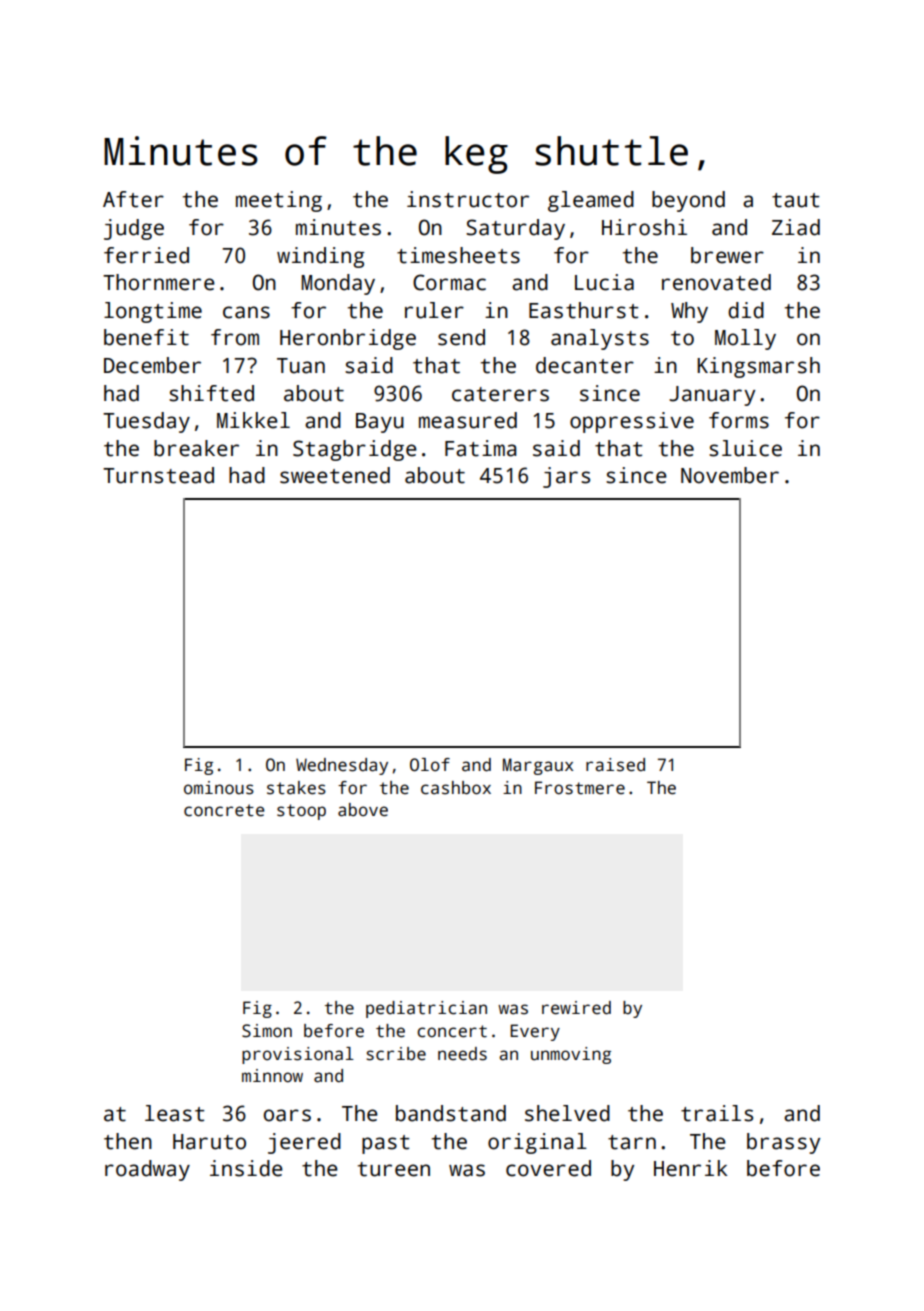 The image size is (924, 1311). Describe the element at coordinates (538, 766) in the page. I see `Margaux` at that location.
